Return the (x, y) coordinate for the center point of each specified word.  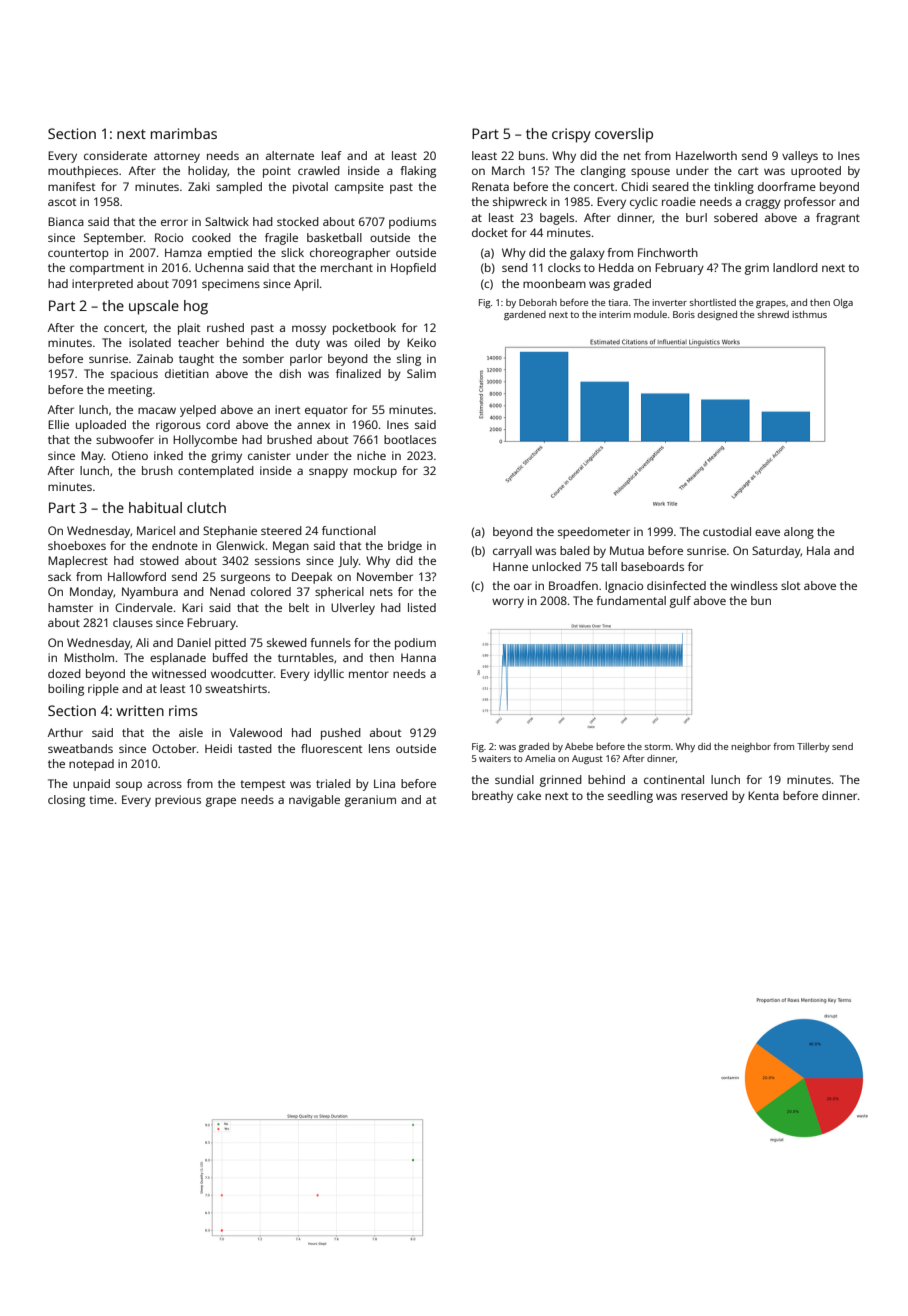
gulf (680, 602)
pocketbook (364, 329)
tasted (255, 748)
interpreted (102, 285)
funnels (330, 642)
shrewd (773, 314)
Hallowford (137, 576)
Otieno (130, 455)
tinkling (734, 188)
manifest (71, 186)
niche (371, 455)
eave (767, 532)
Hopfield (413, 269)
